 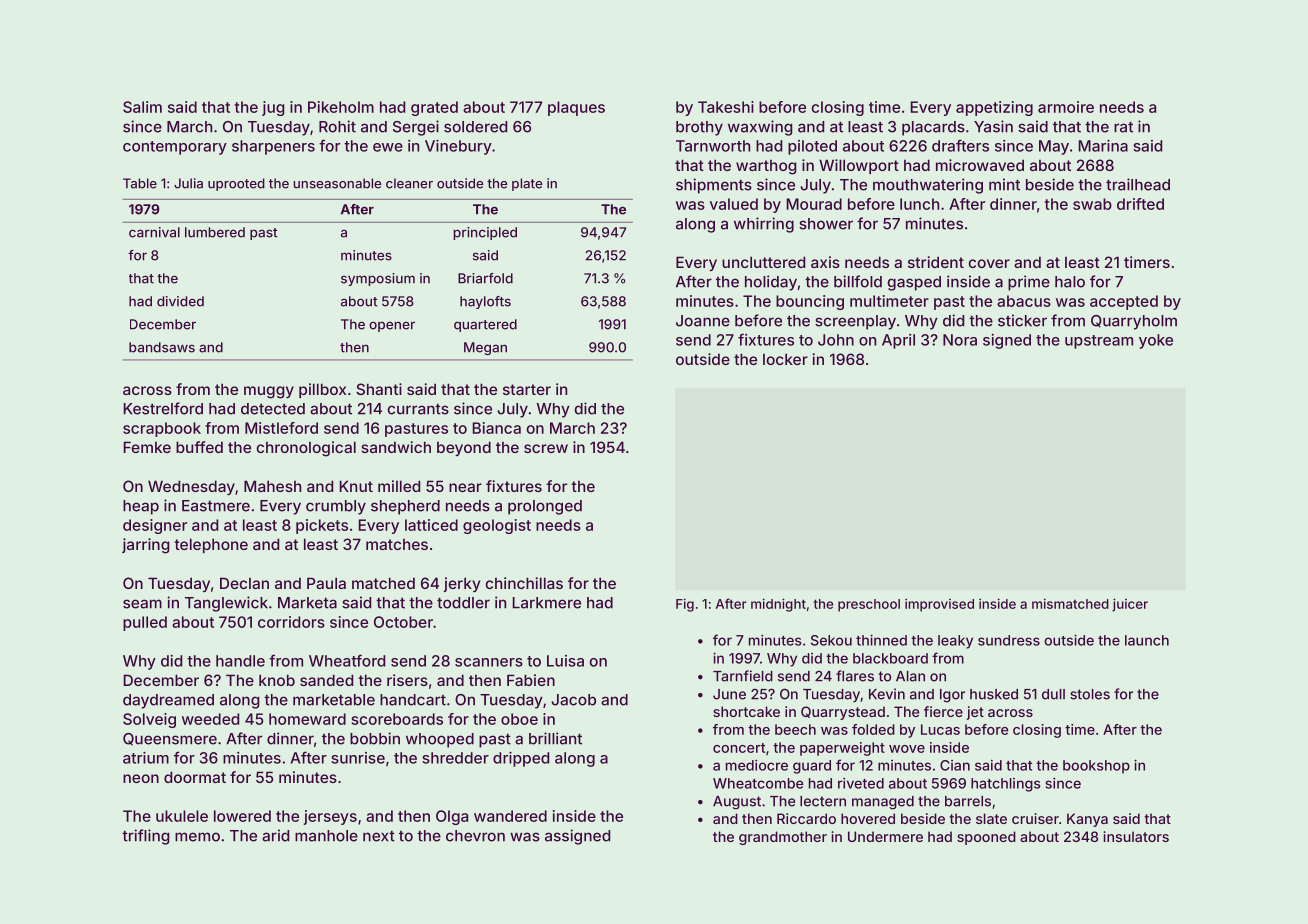 What do you see at coordinates (162, 347) in the screenshot?
I see `bandsaws` at bounding box center [162, 347].
